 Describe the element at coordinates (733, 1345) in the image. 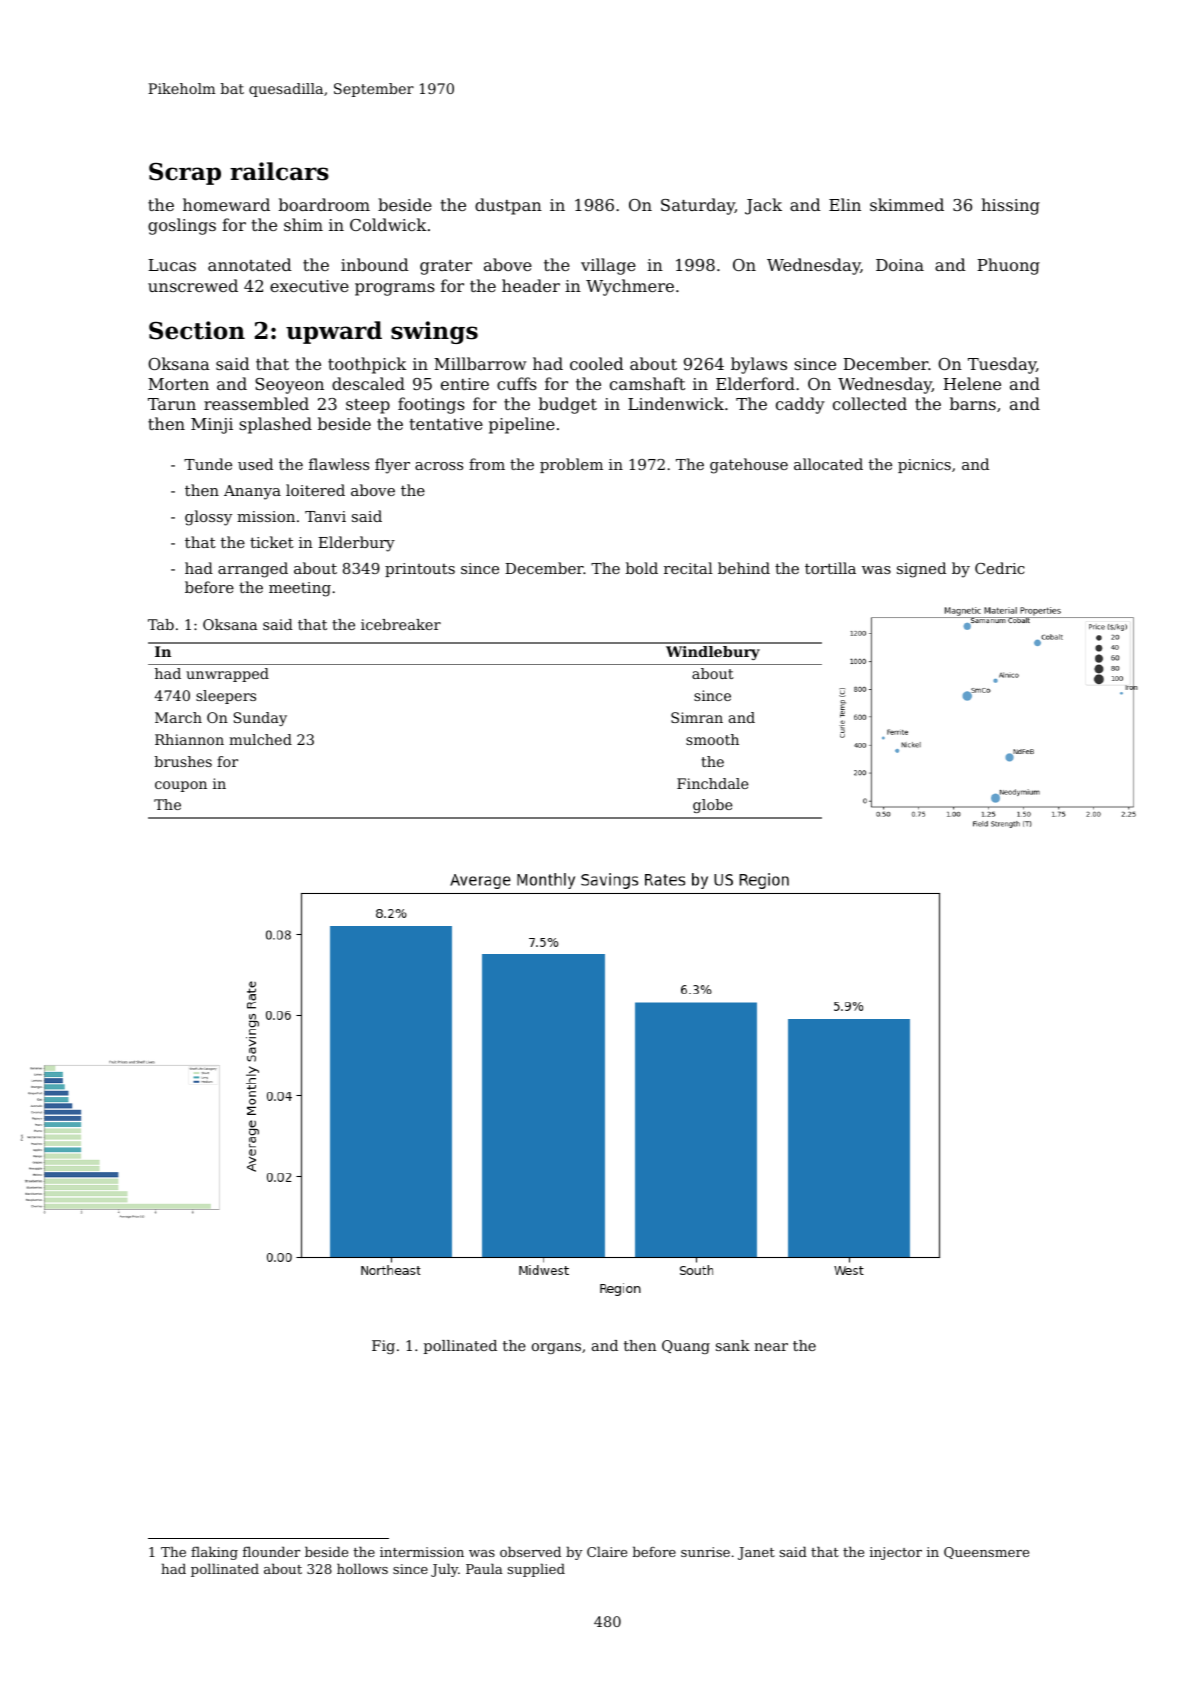

I see `sank` at that location.
